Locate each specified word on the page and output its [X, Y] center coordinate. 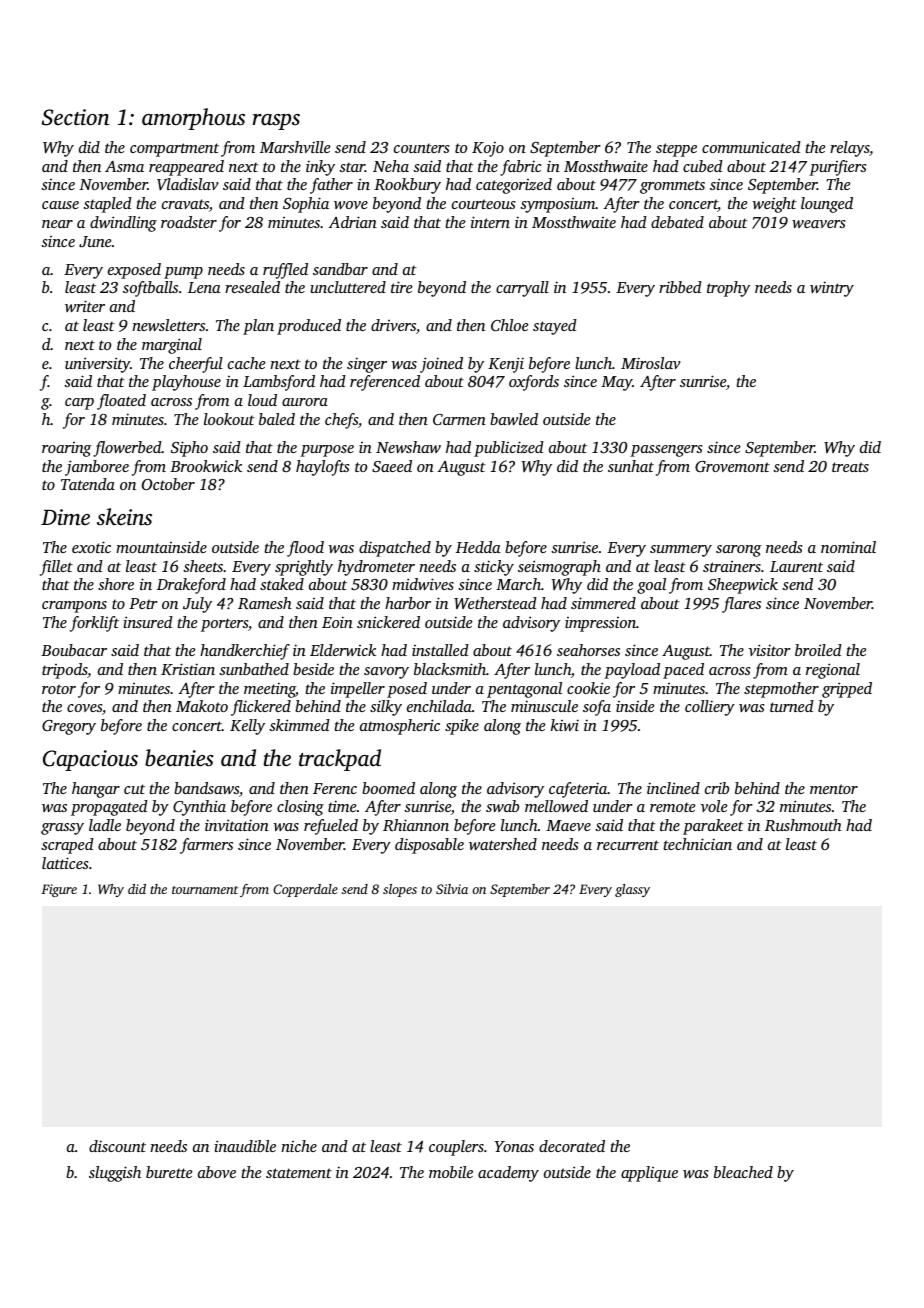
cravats [185, 204]
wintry [832, 289]
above [217, 1172]
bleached [743, 1172]
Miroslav [650, 363]
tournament [205, 890]
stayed [555, 327]
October [168, 484]
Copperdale [305, 890]
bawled [514, 419]
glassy [632, 890]
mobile [451, 1172]
